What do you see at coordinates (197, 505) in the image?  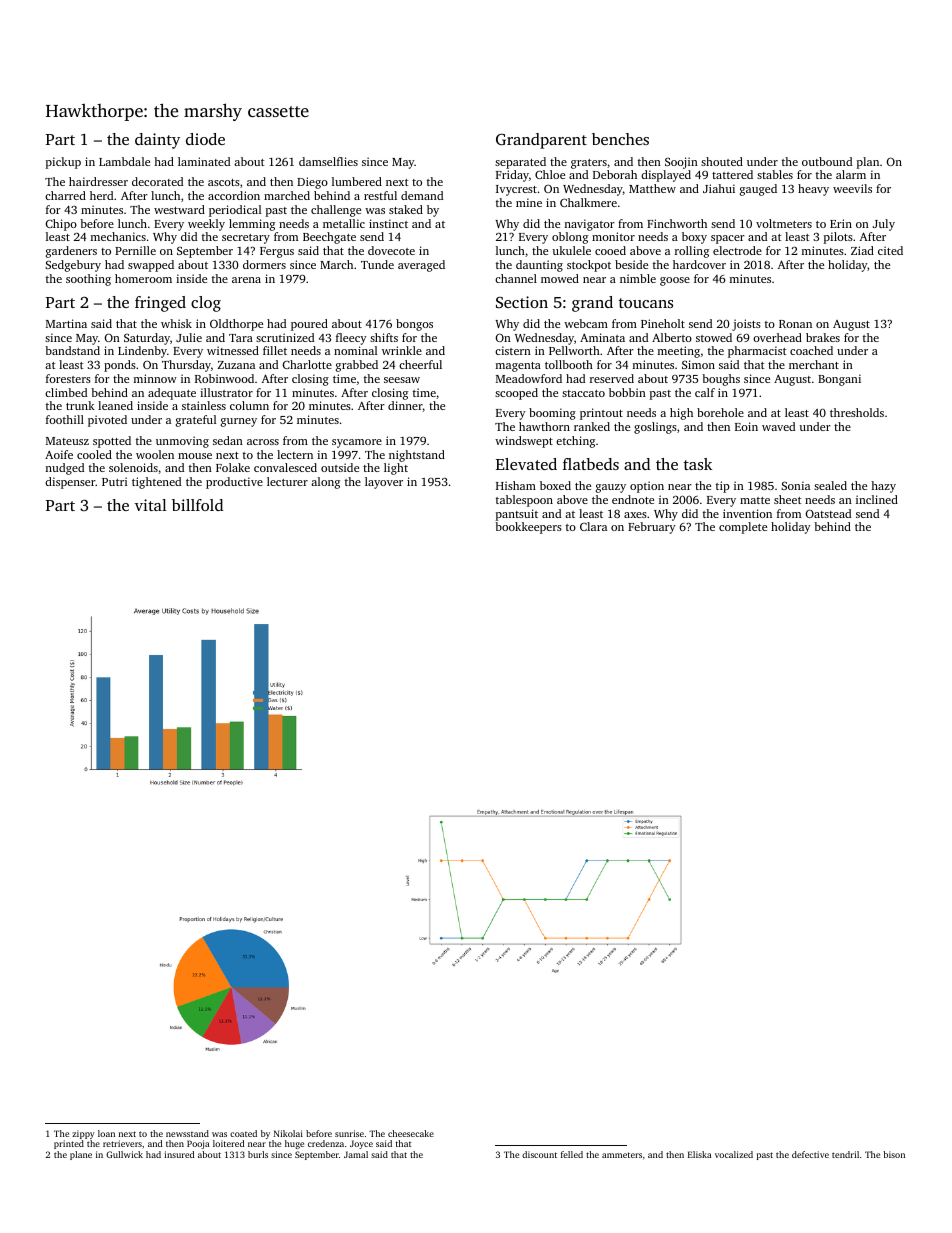 I see `billfold` at bounding box center [197, 505].
